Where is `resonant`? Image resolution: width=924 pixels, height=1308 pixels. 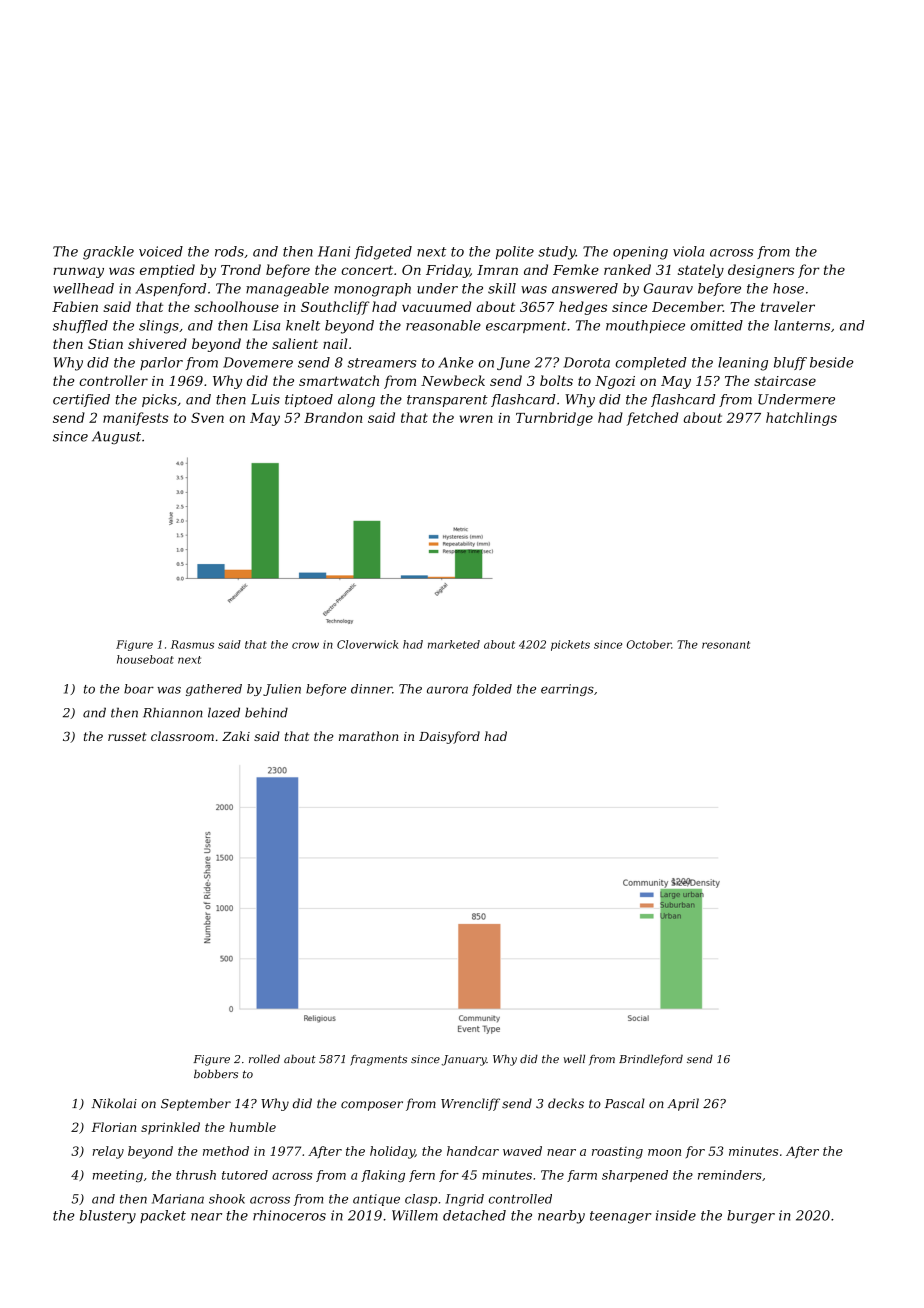
resonant is located at coordinates (726, 645).
